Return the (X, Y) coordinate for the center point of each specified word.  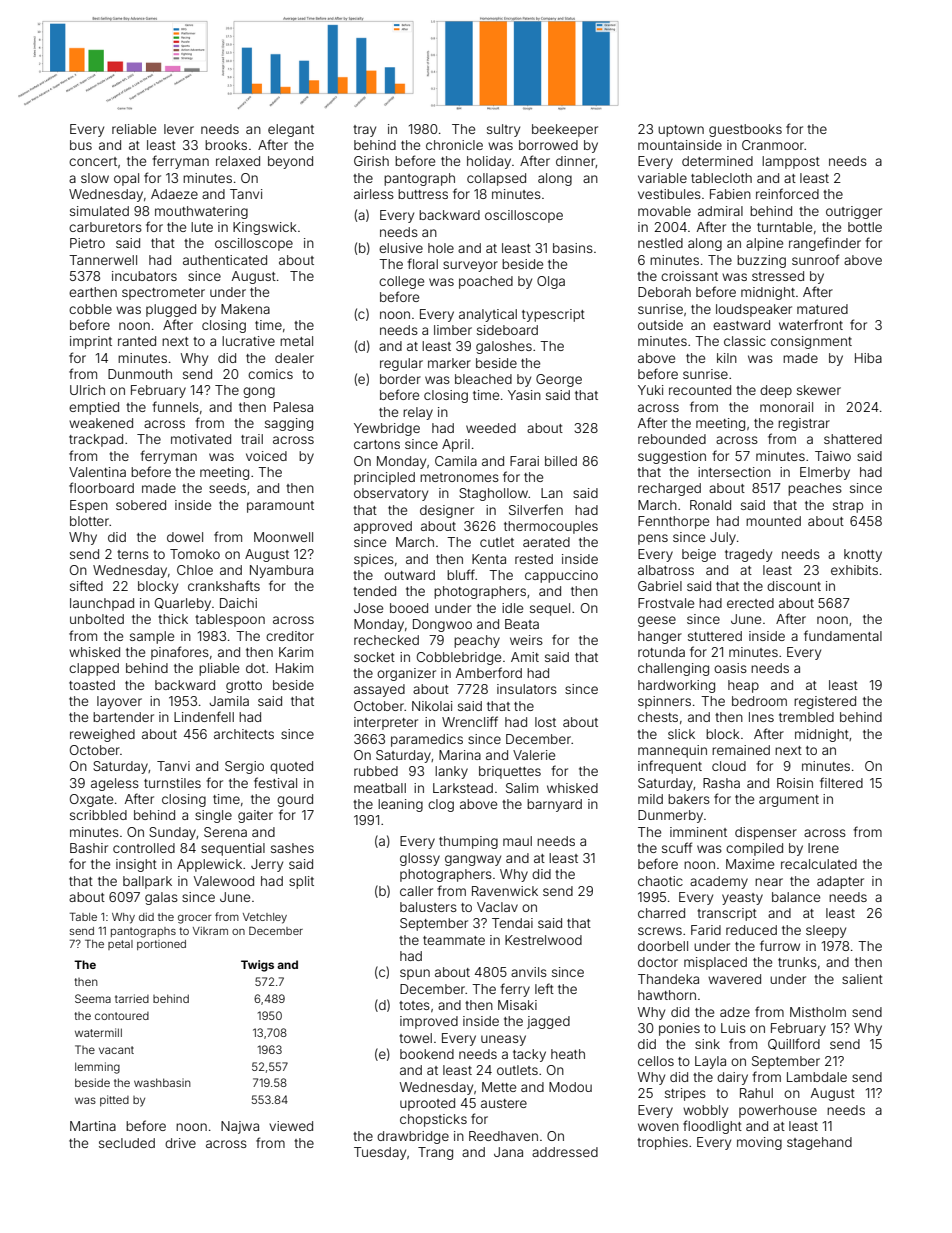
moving (759, 1143)
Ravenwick (505, 891)
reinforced (787, 193)
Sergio (244, 767)
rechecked (386, 640)
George (559, 380)
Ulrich (87, 390)
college (401, 282)
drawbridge (413, 1137)
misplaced (715, 963)
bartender (123, 717)
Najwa (240, 1127)
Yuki (651, 390)
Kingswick (265, 228)
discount (794, 586)
